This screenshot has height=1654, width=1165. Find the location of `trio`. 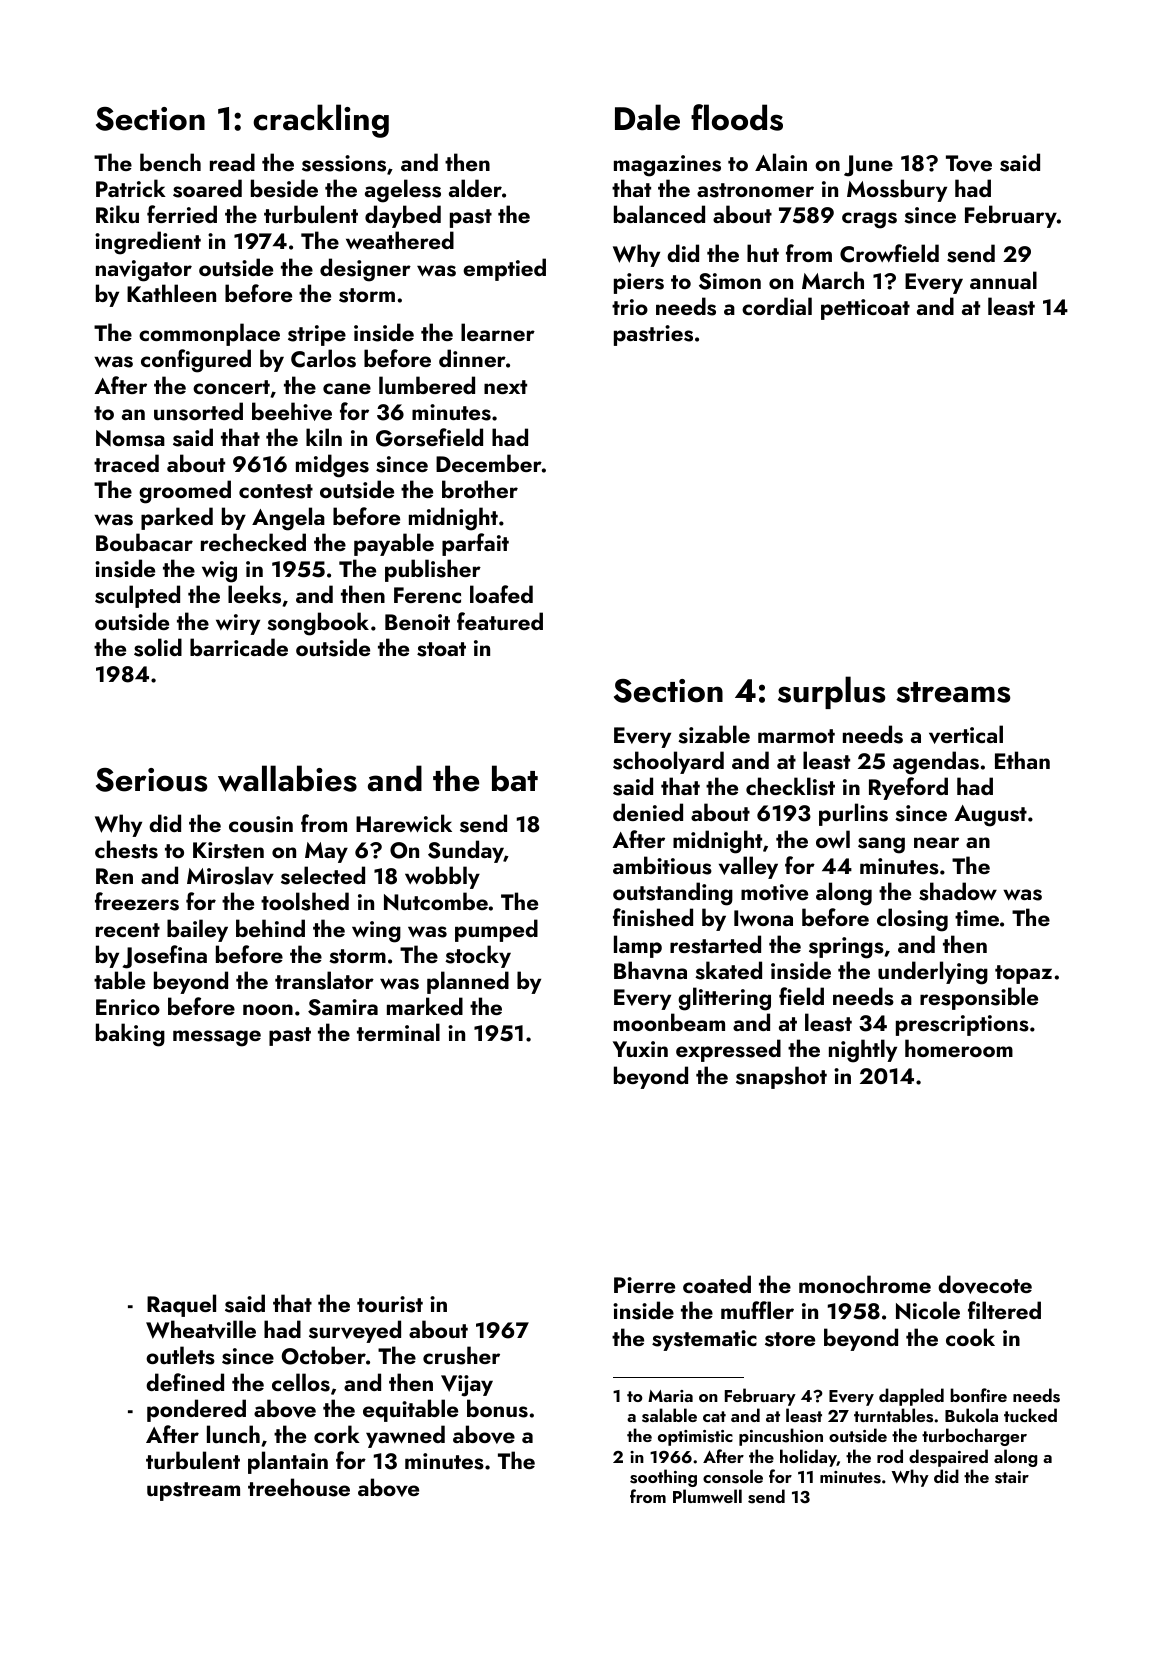

trio is located at coordinates (630, 307).
